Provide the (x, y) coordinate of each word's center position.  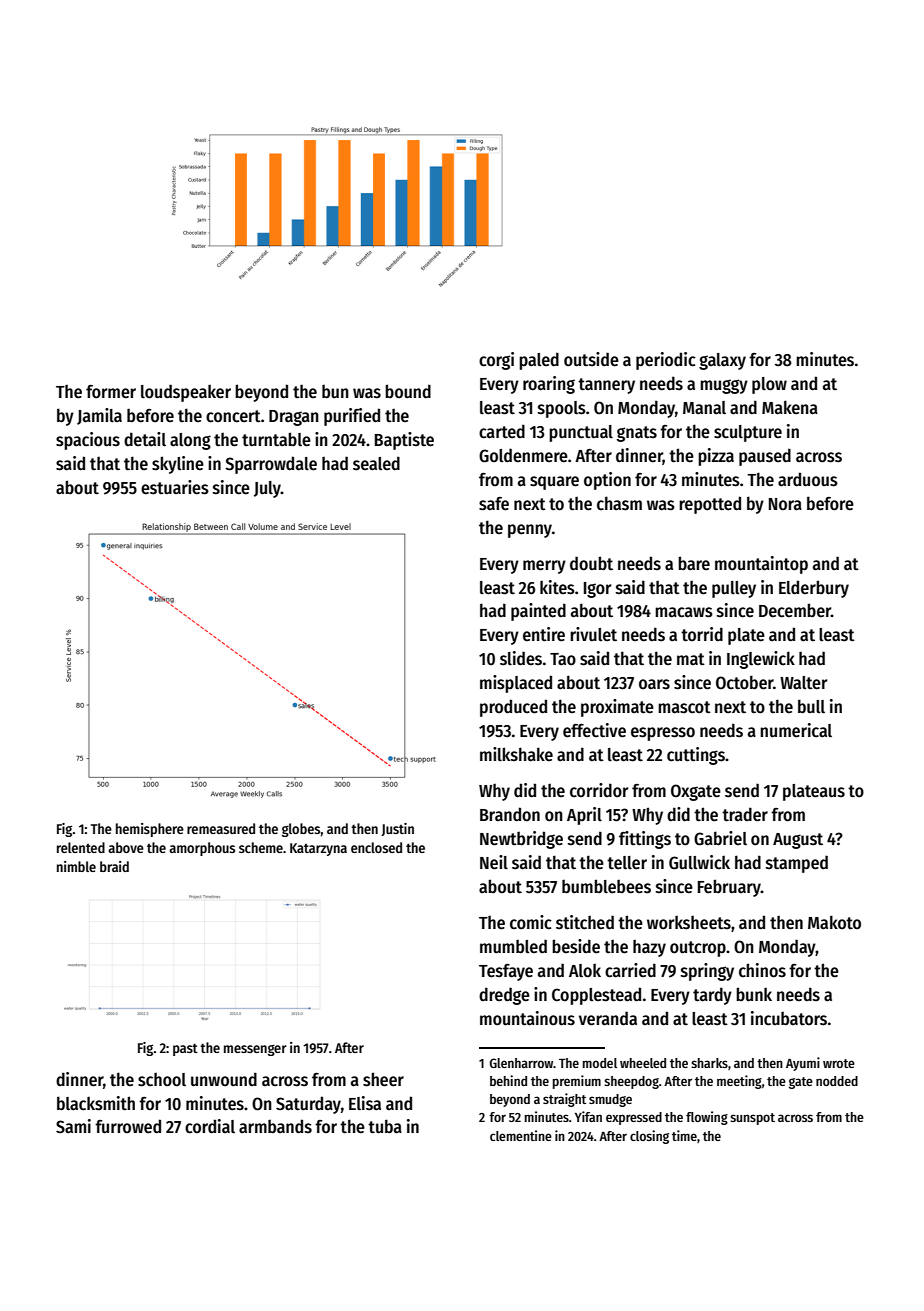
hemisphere (150, 830)
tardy (712, 996)
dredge (504, 996)
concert (233, 416)
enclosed (376, 847)
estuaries (175, 487)
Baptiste (404, 441)
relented (81, 847)
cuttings (696, 756)
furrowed (128, 1126)
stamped (797, 864)
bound (408, 391)
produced (513, 708)
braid (114, 866)
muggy (724, 386)
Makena (790, 407)
